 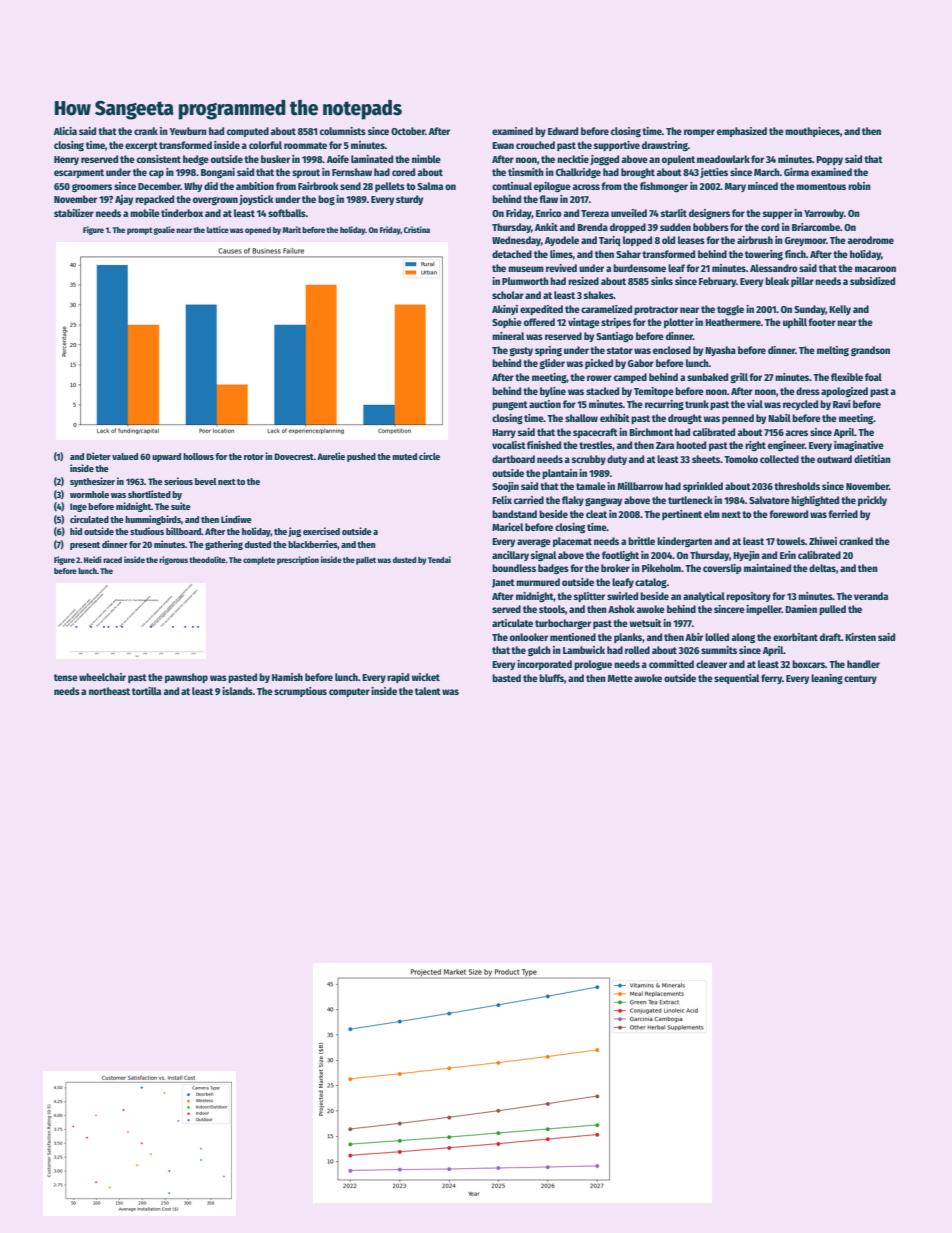 I want to click on Dieter, so click(x=98, y=456).
